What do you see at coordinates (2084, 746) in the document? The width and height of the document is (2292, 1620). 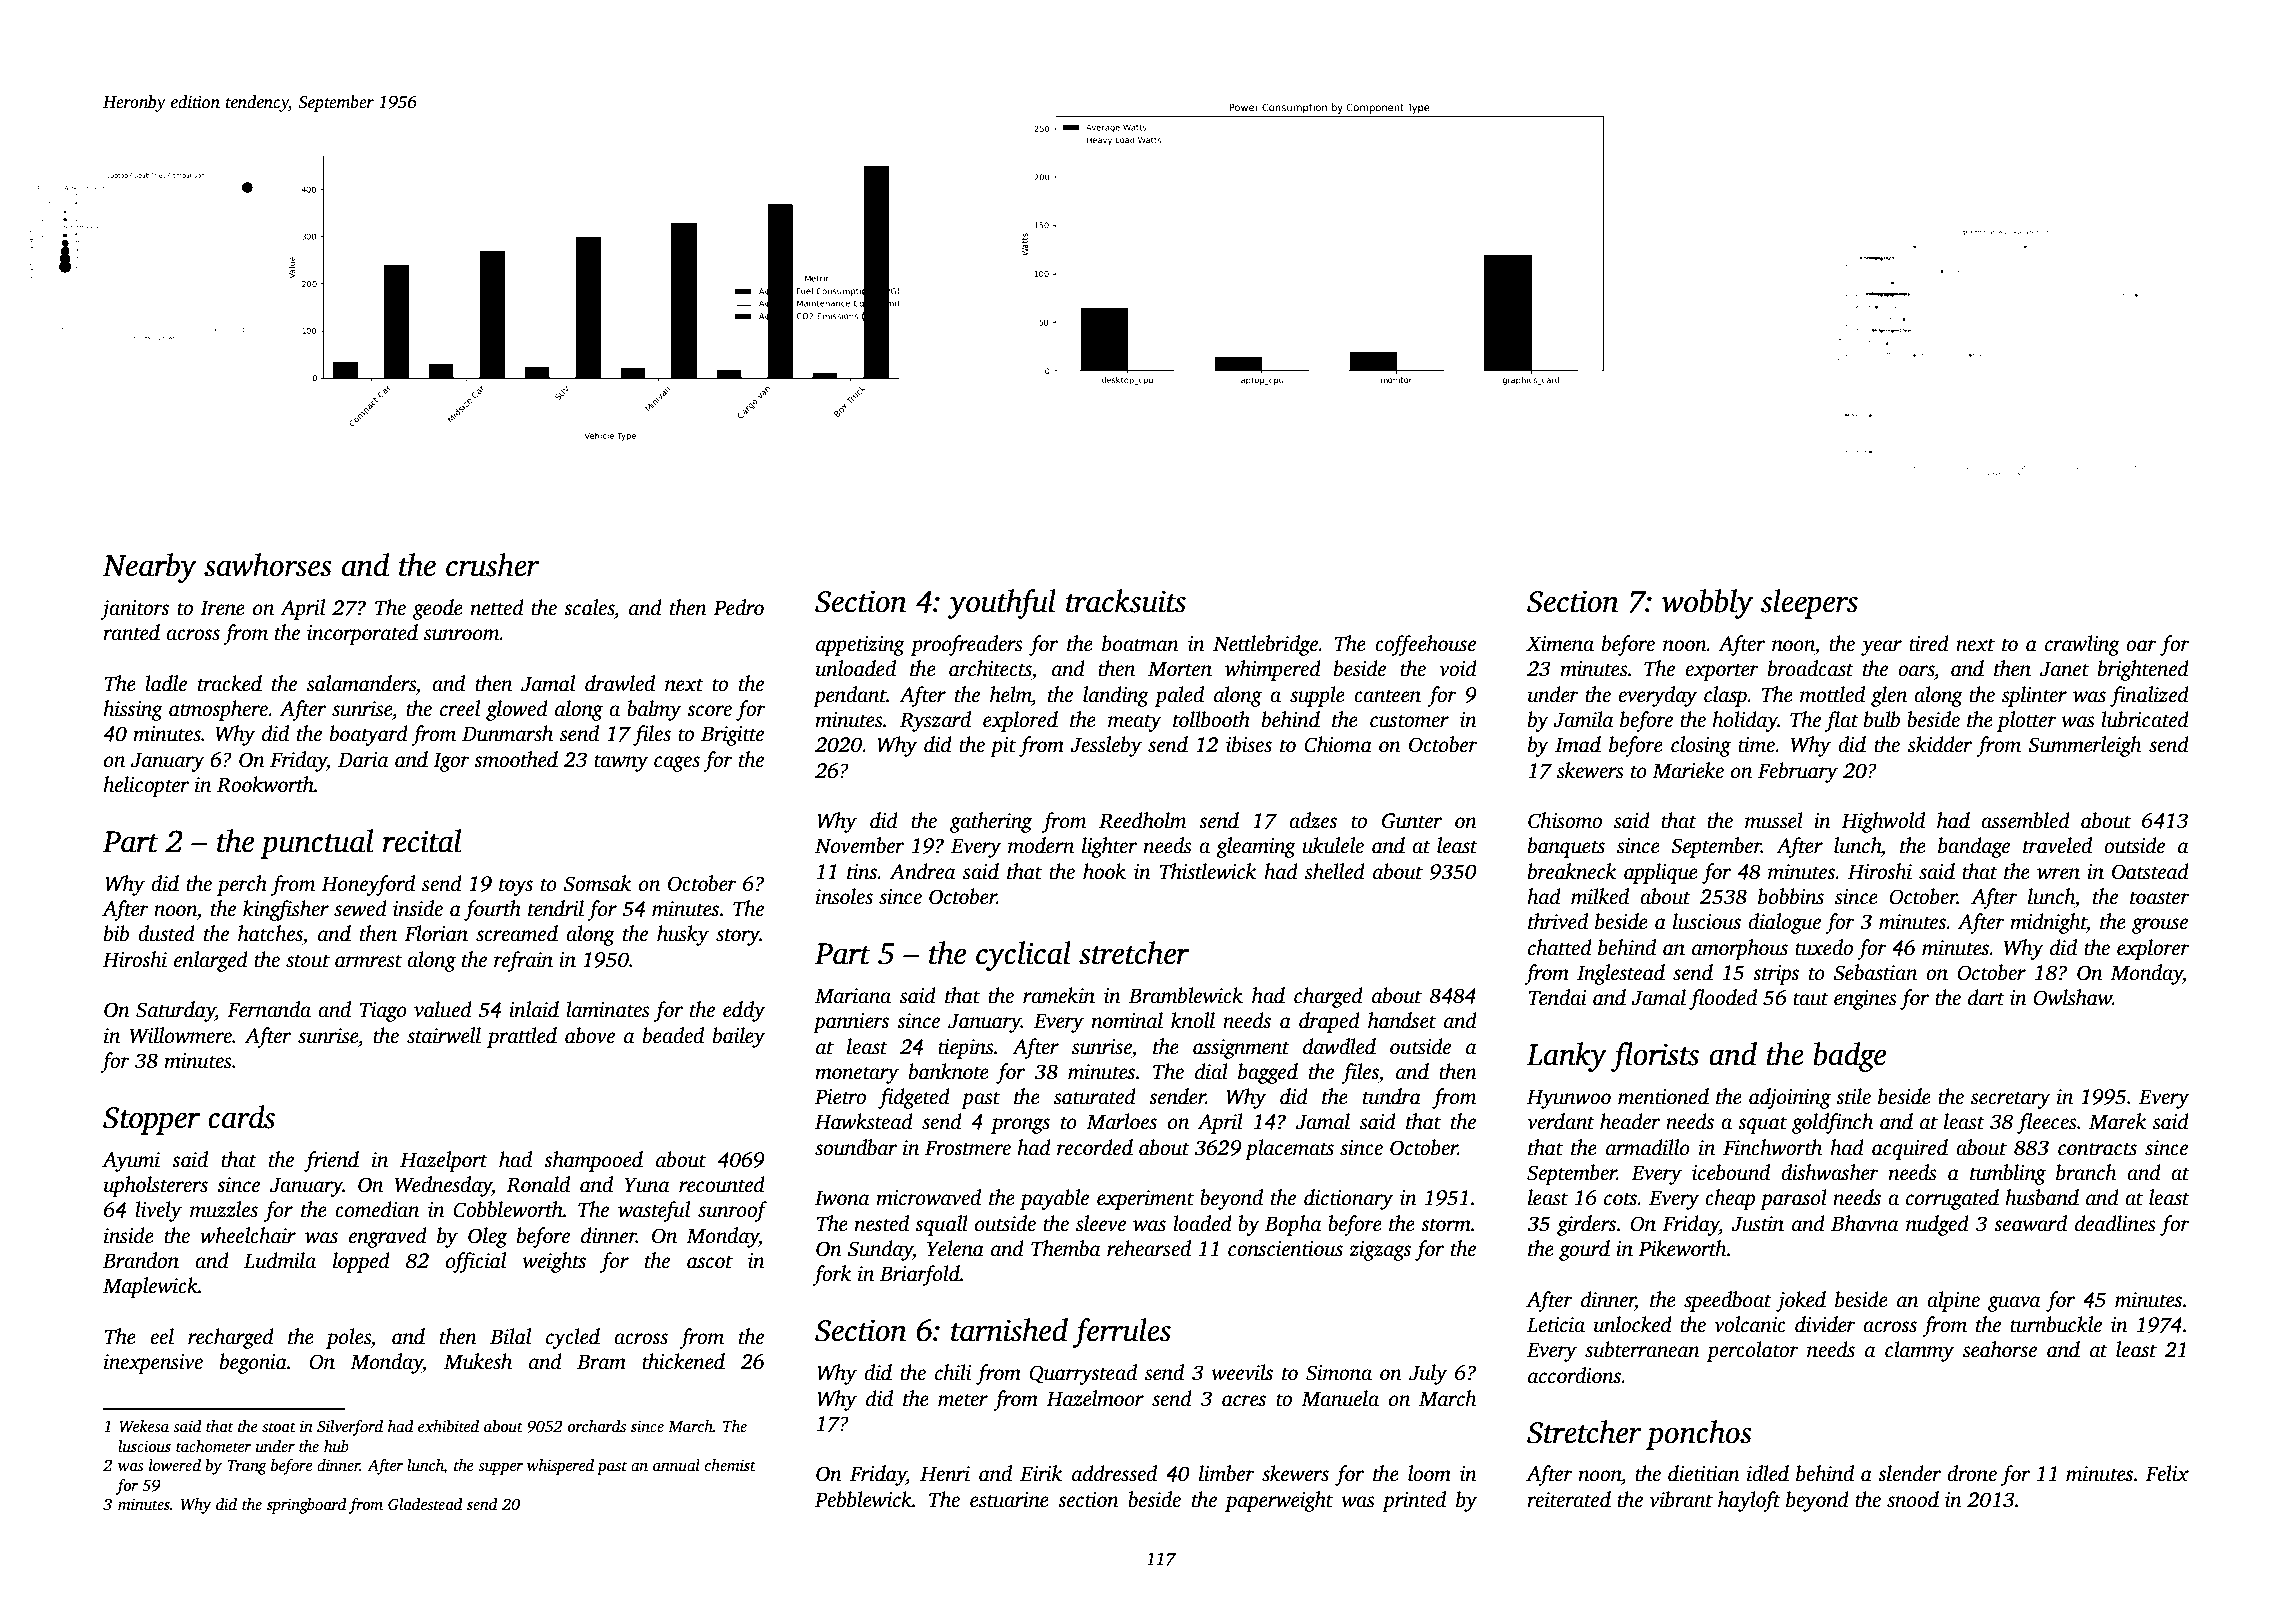 I see `Summerleigh` at bounding box center [2084, 746].
